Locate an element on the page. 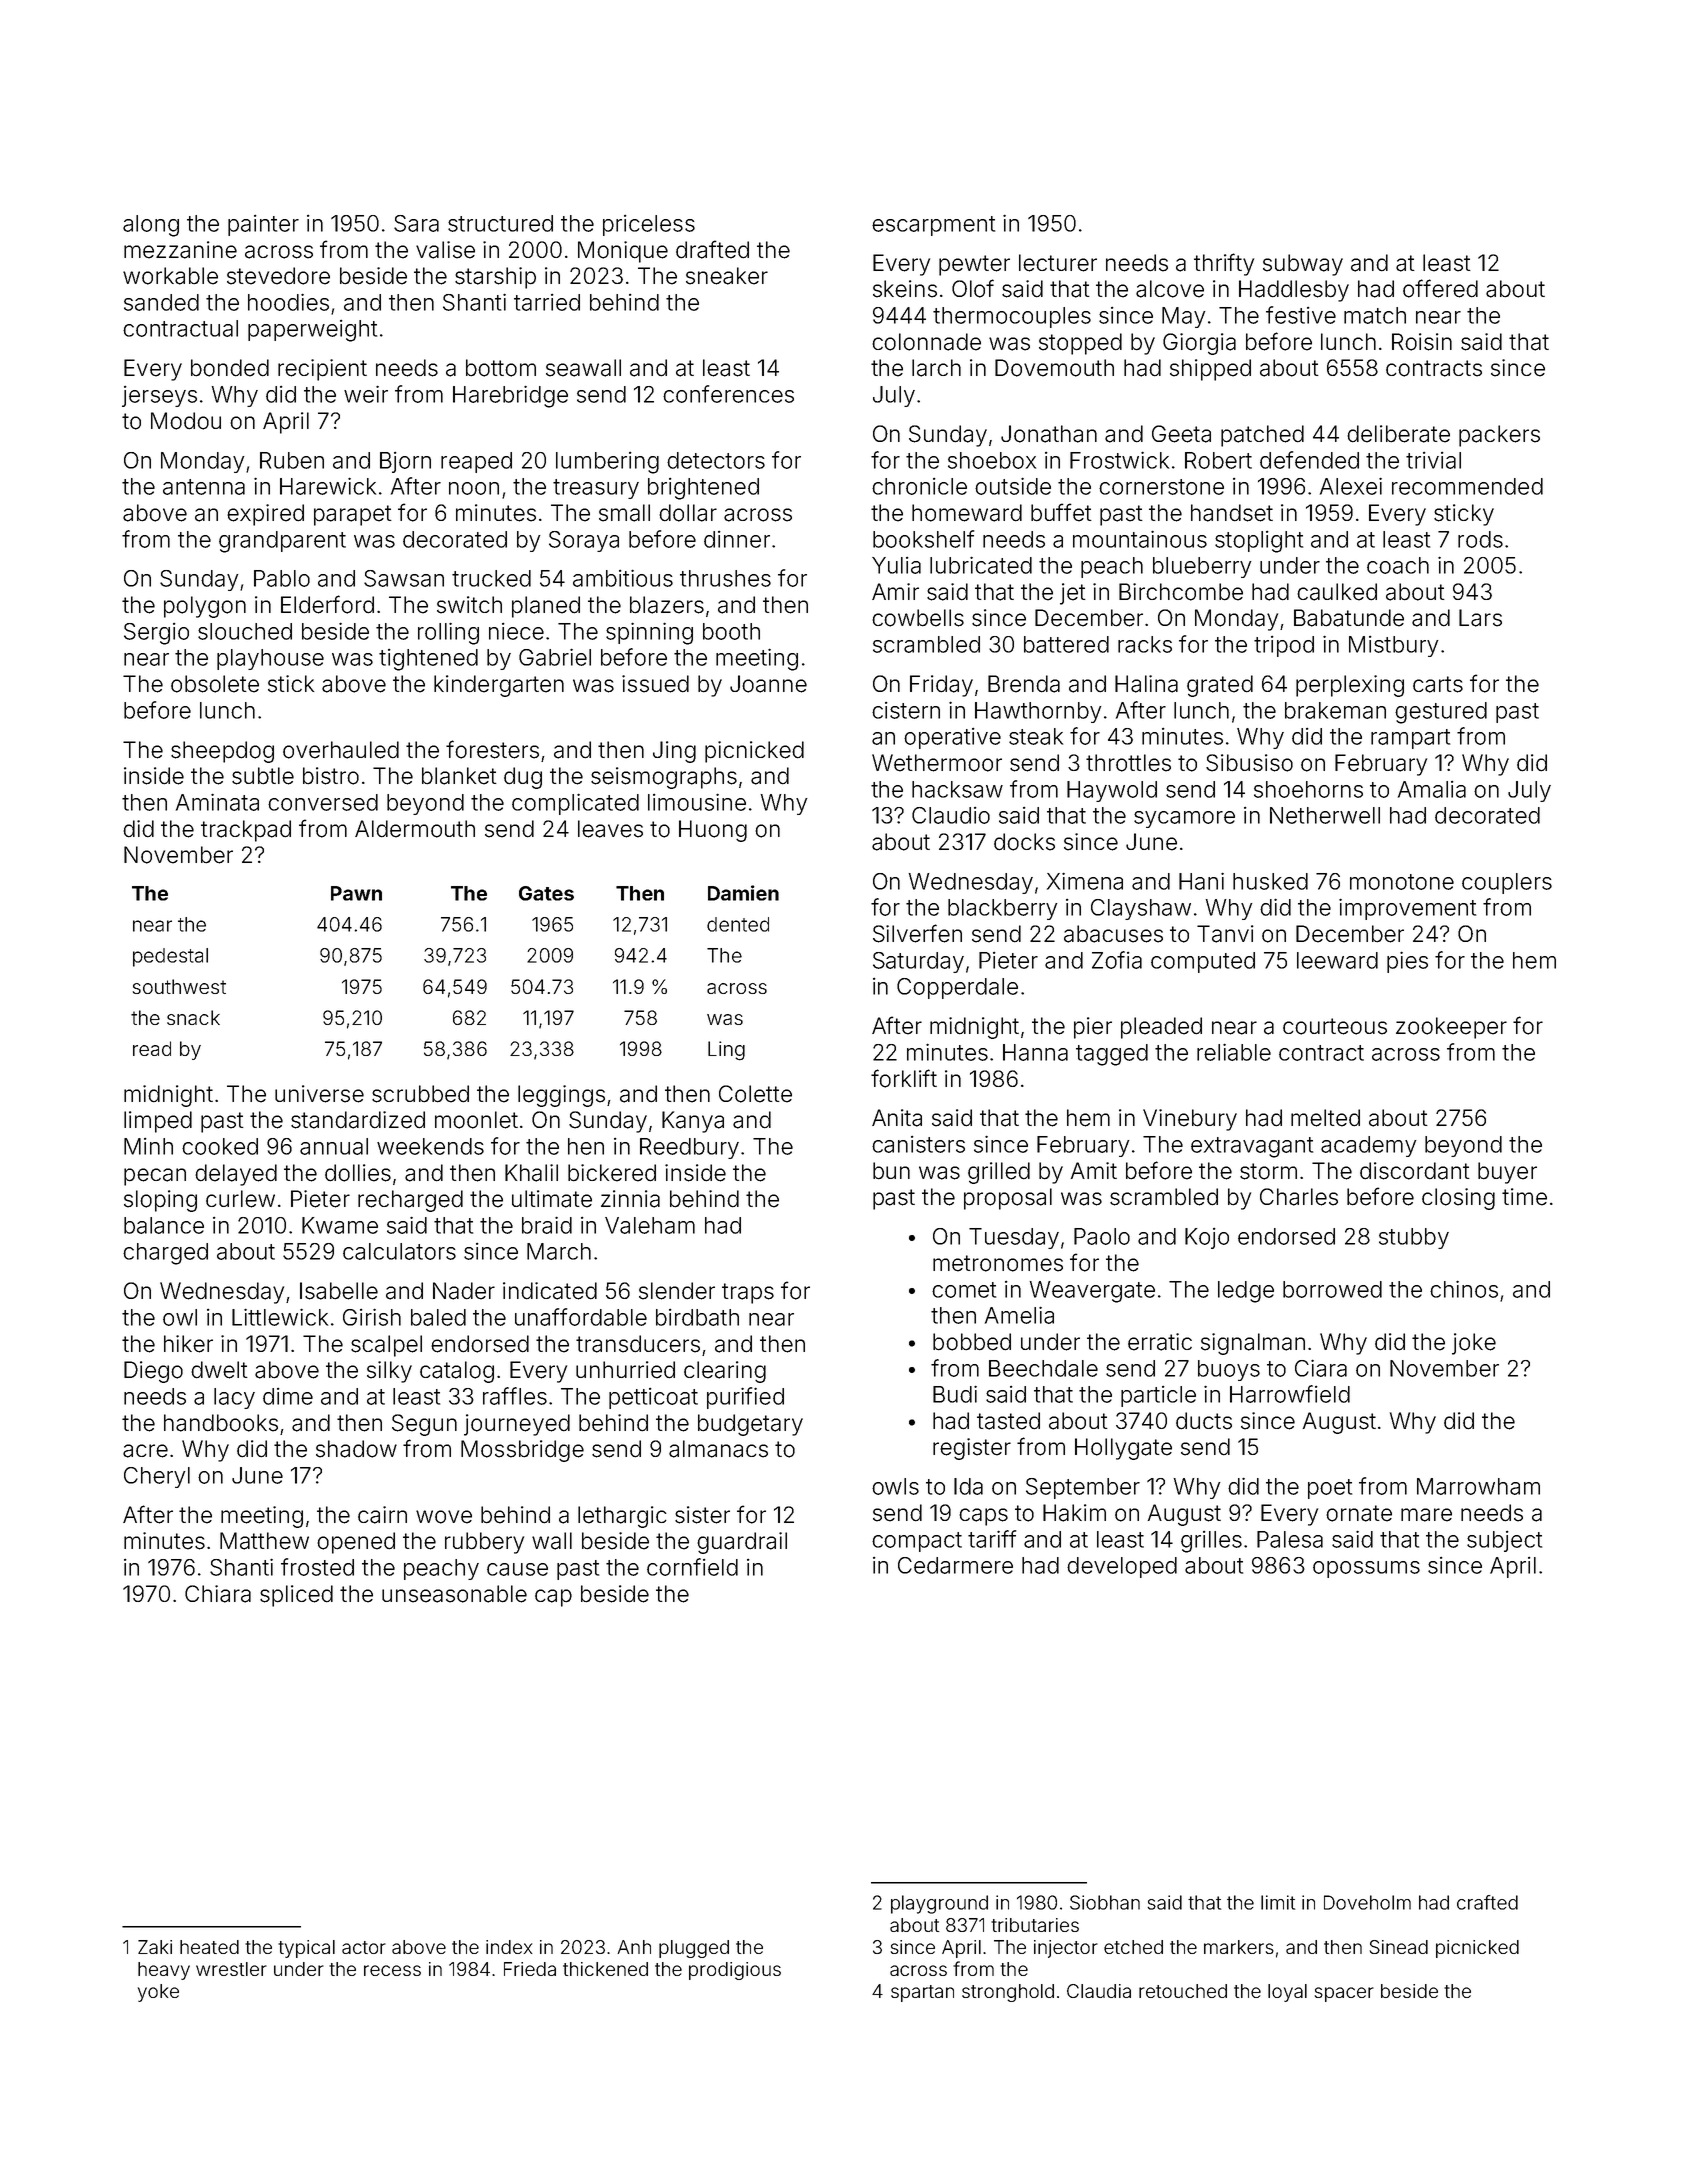 This document has width=1683, height=2178. cornfield is located at coordinates (692, 1567).
